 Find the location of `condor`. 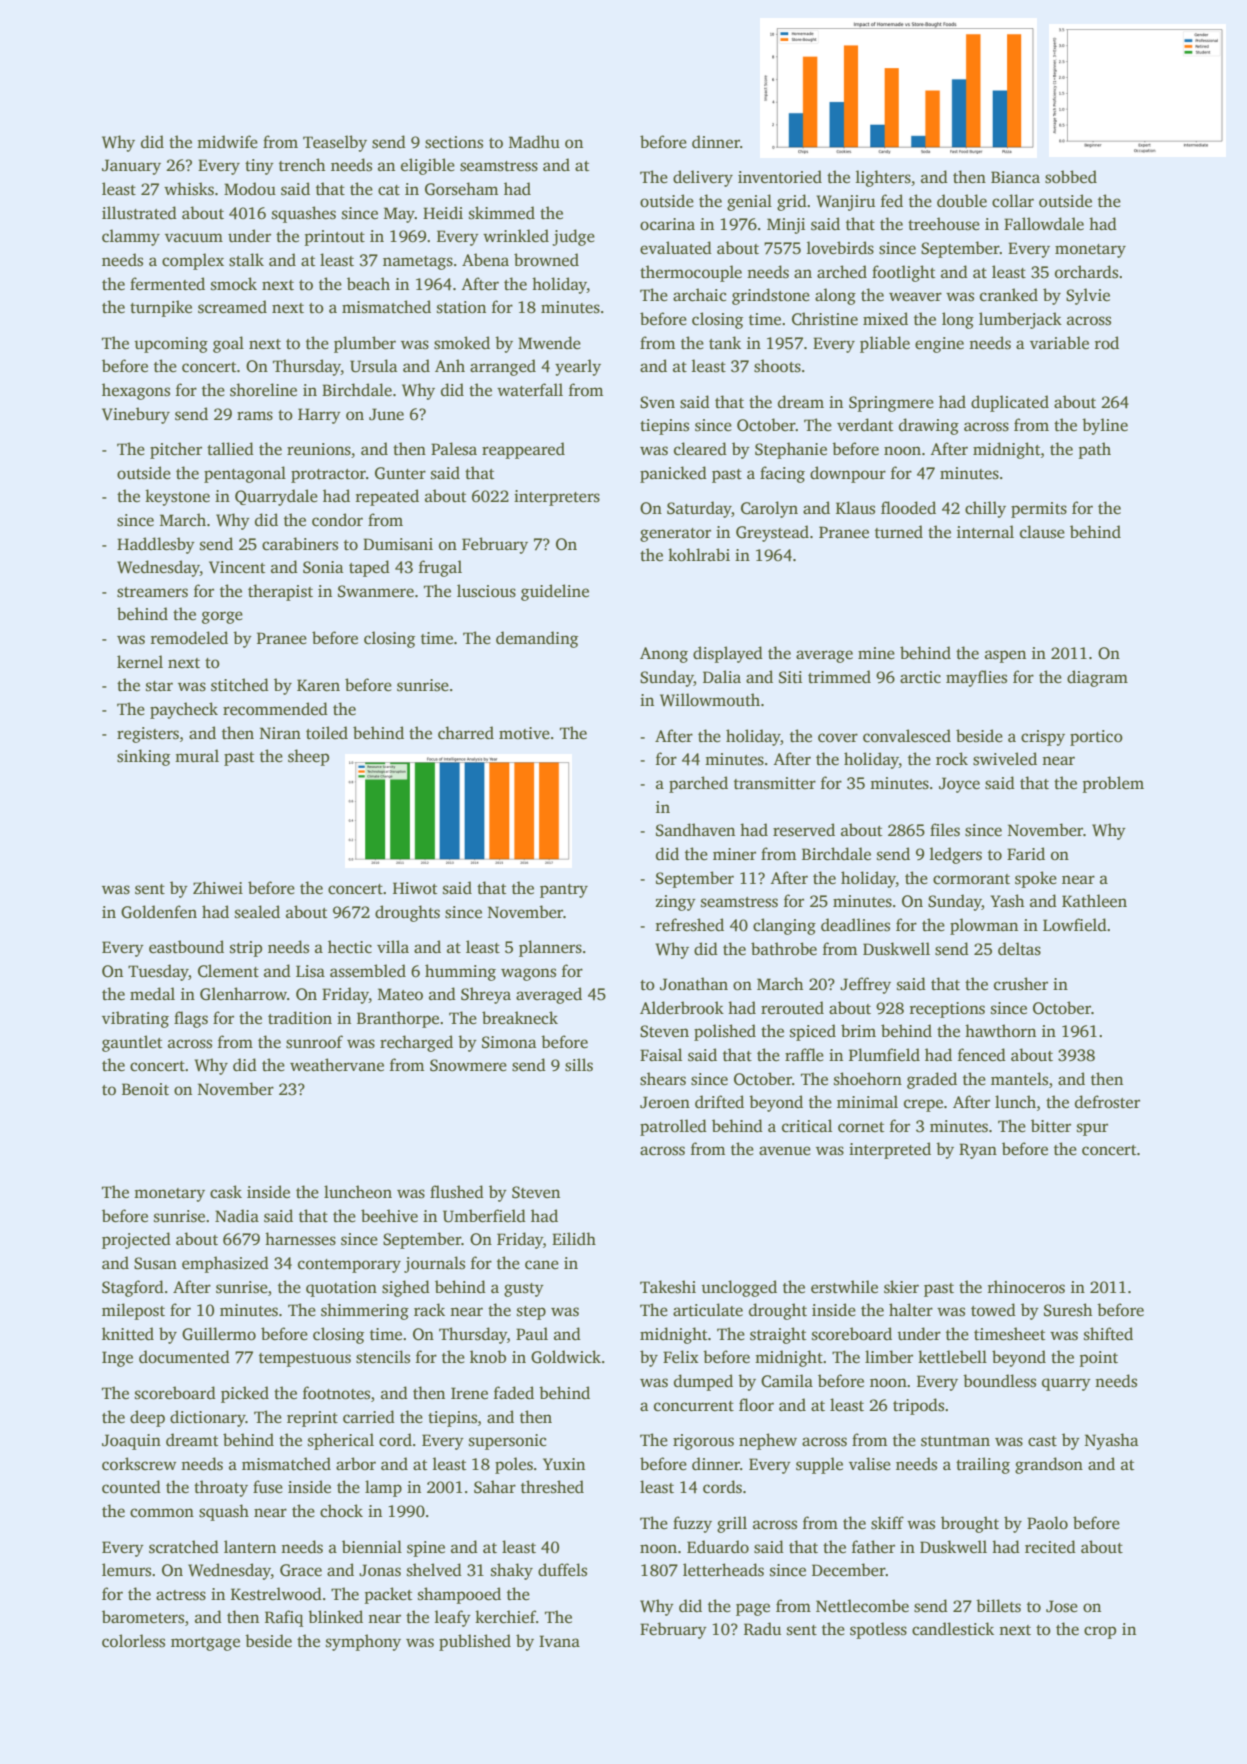

condor is located at coordinates (337, 520).
